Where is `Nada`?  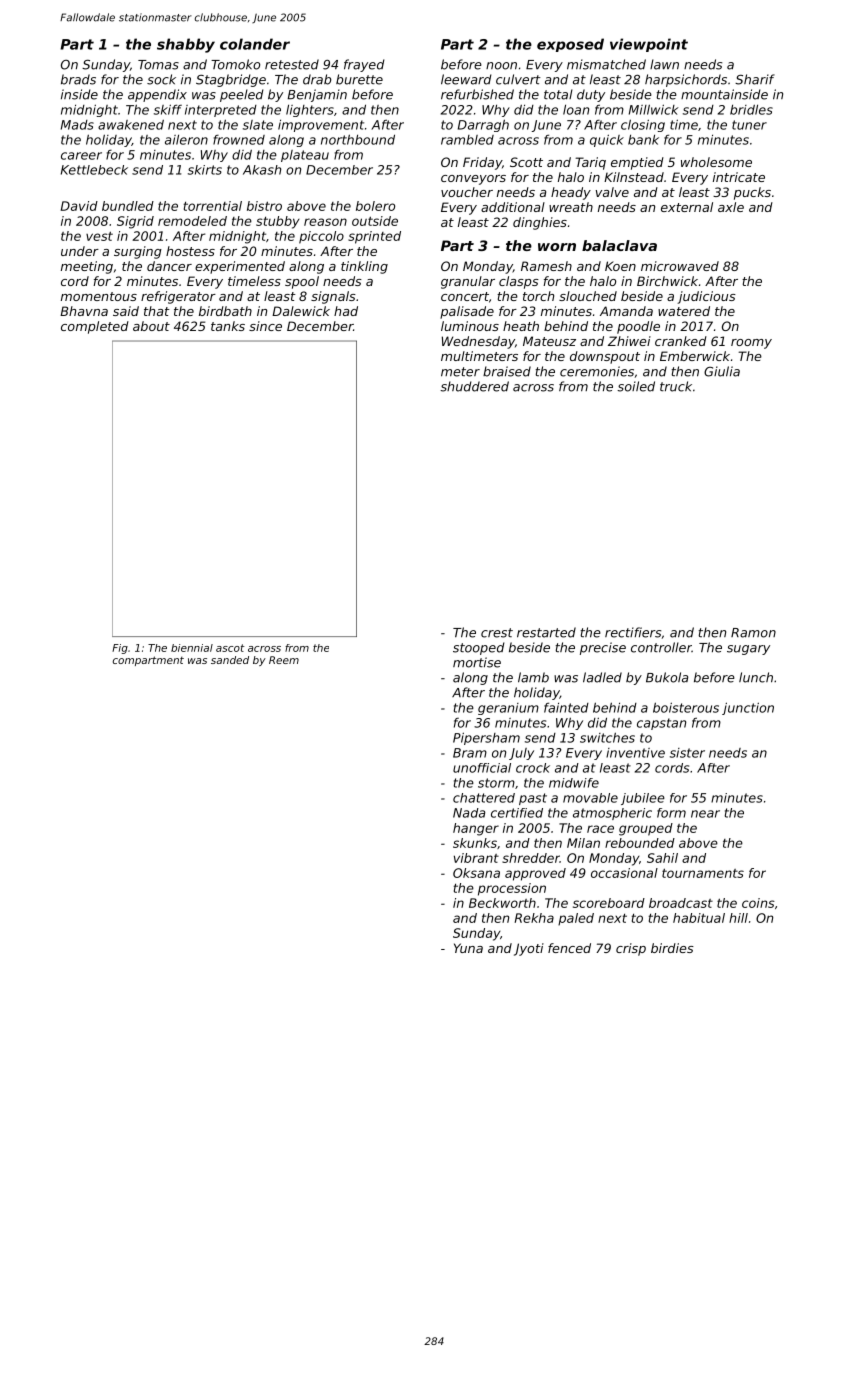 Nada is located at coordinates (469, 813).
